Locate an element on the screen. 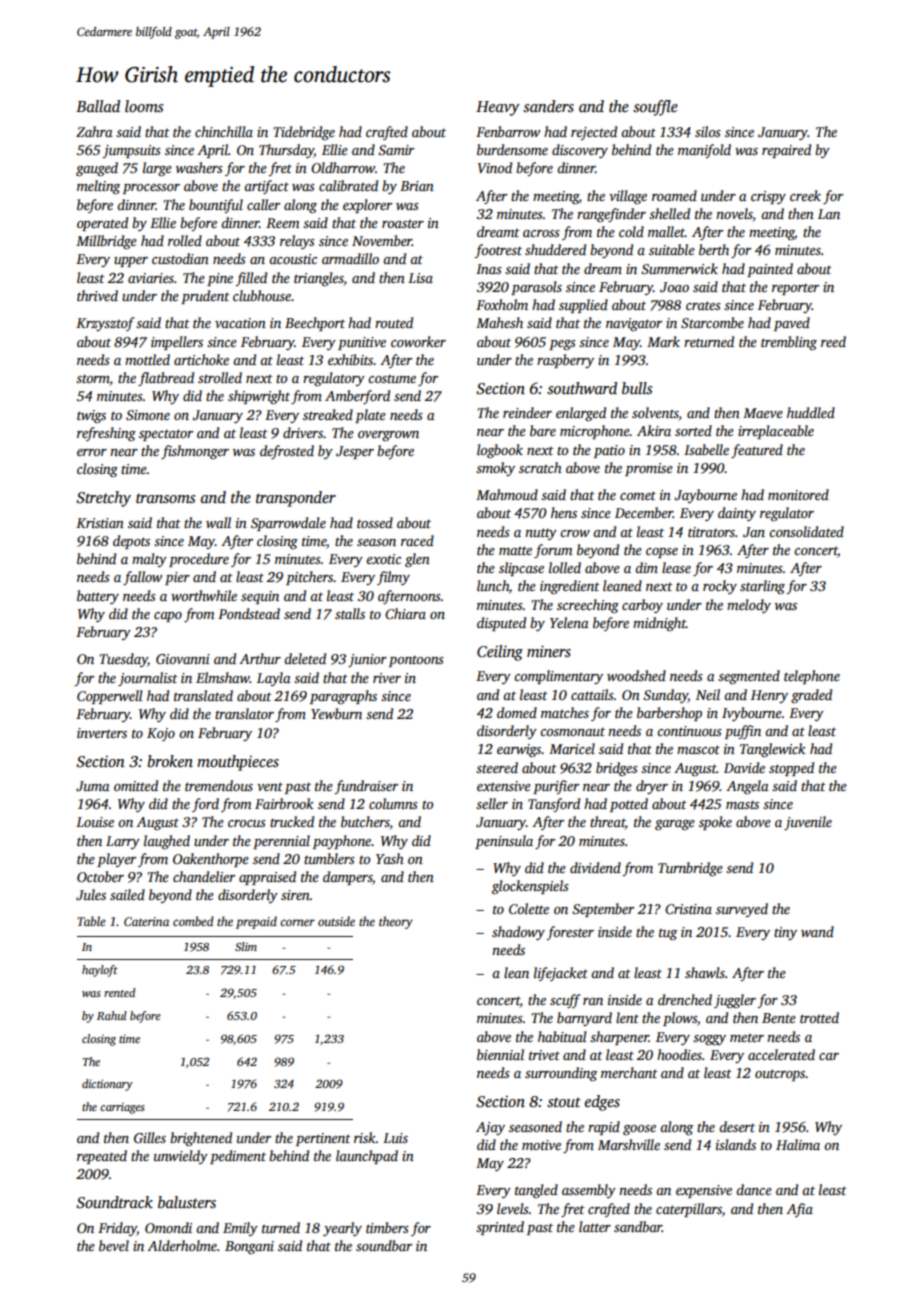  reindeer is located at coordinates (527, 412).
